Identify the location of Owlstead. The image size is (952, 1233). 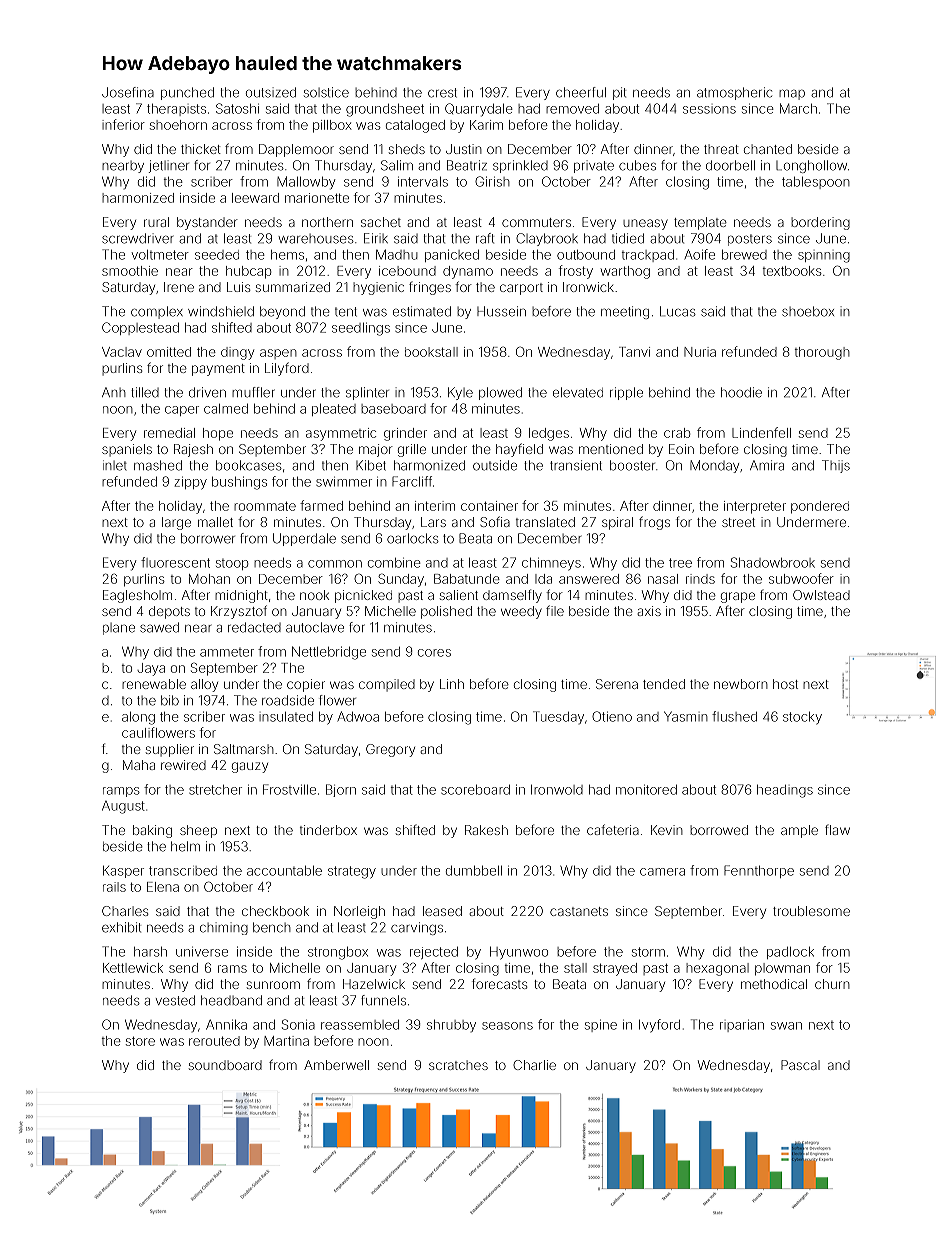
(821, 595).
